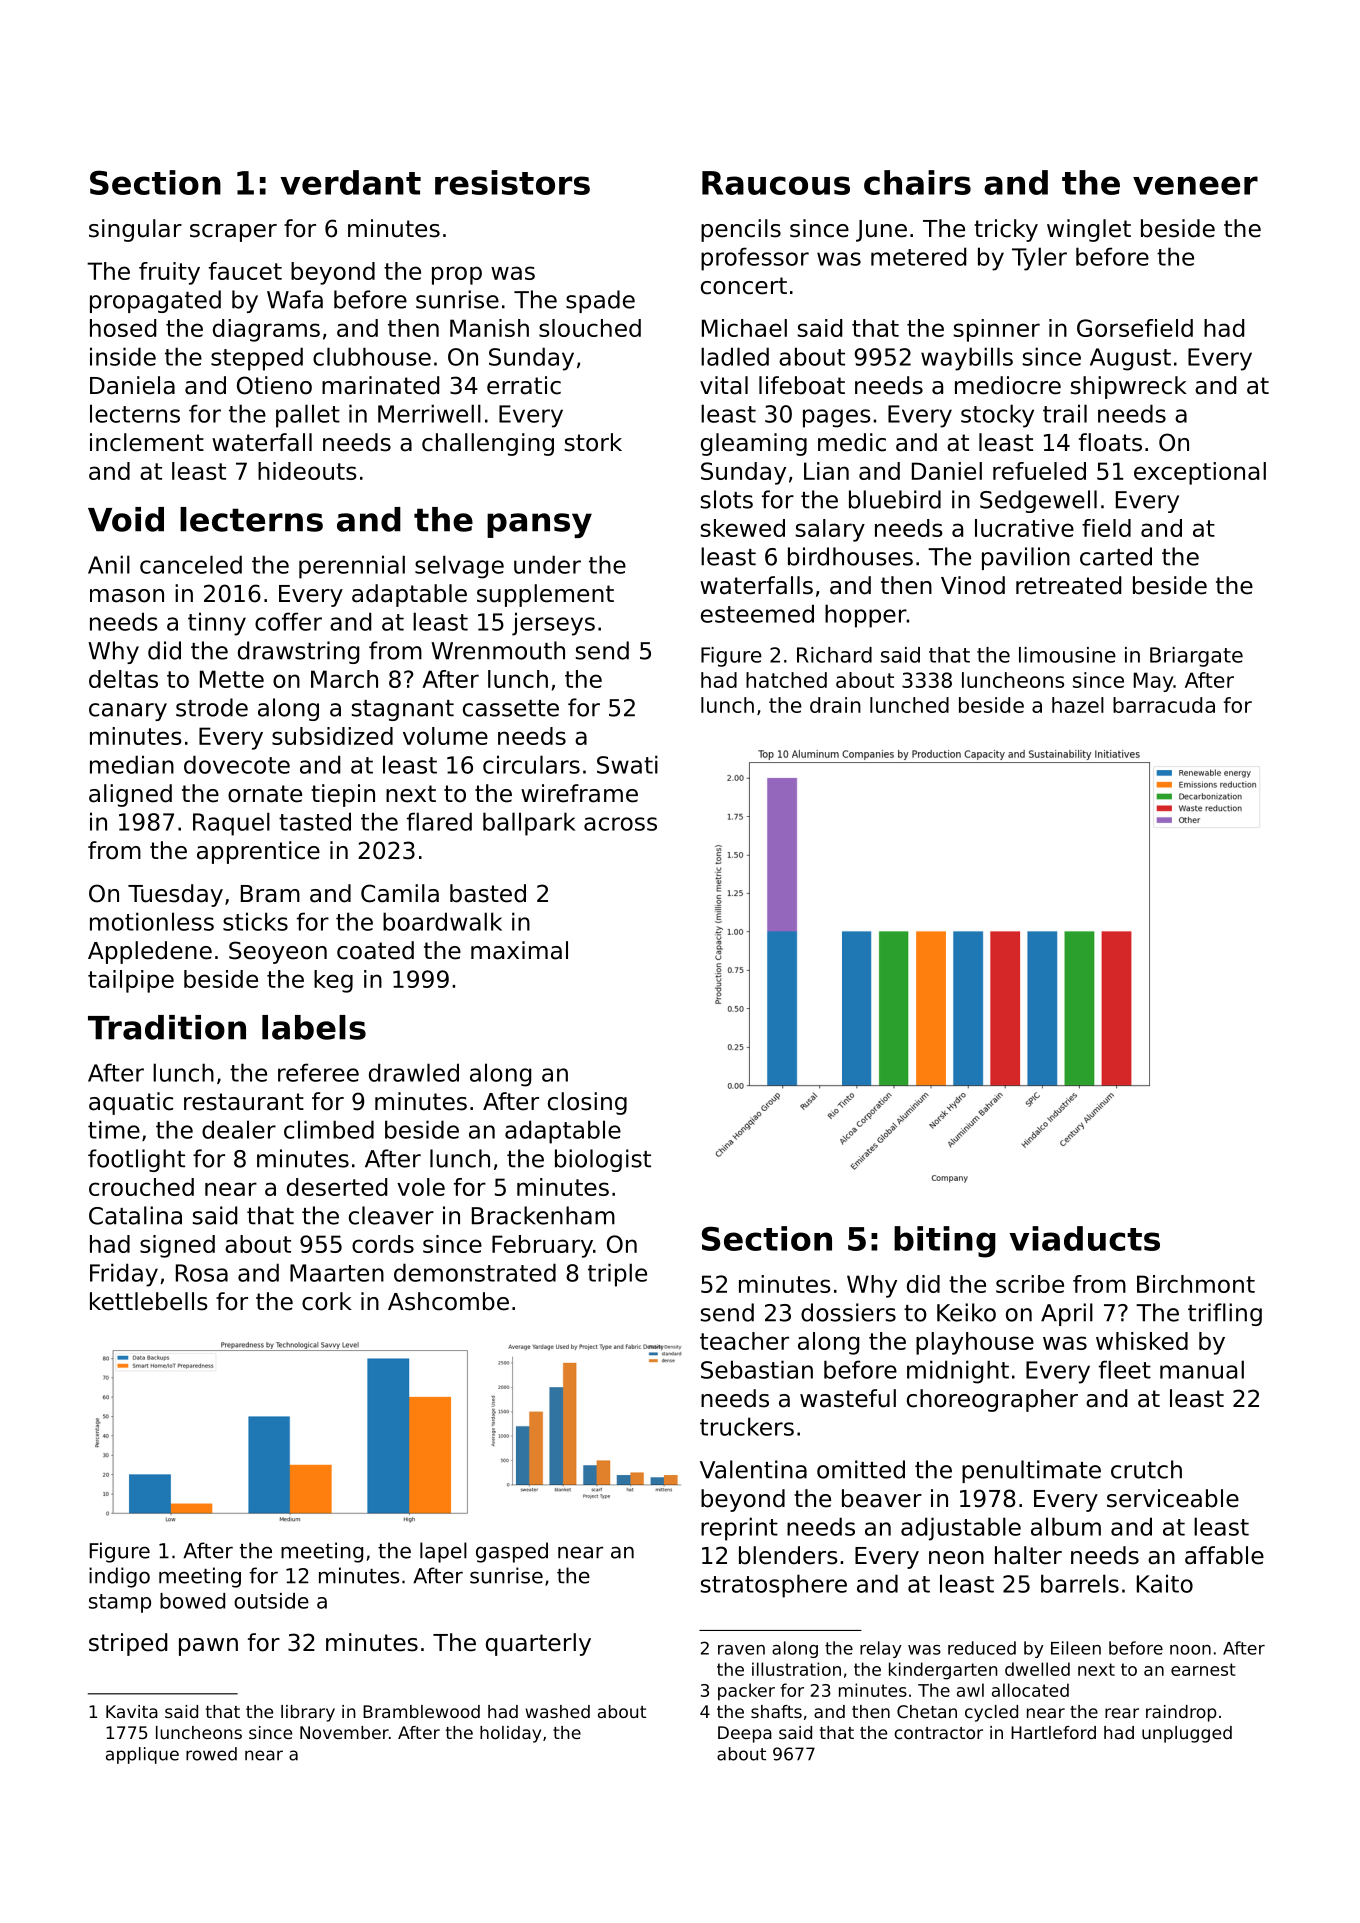 Image resolution: width=1360 pixels, height=1923 pixels. Describe the element at coordinates (1195, 185) in the screenshot. I see `veneer` at that location.
